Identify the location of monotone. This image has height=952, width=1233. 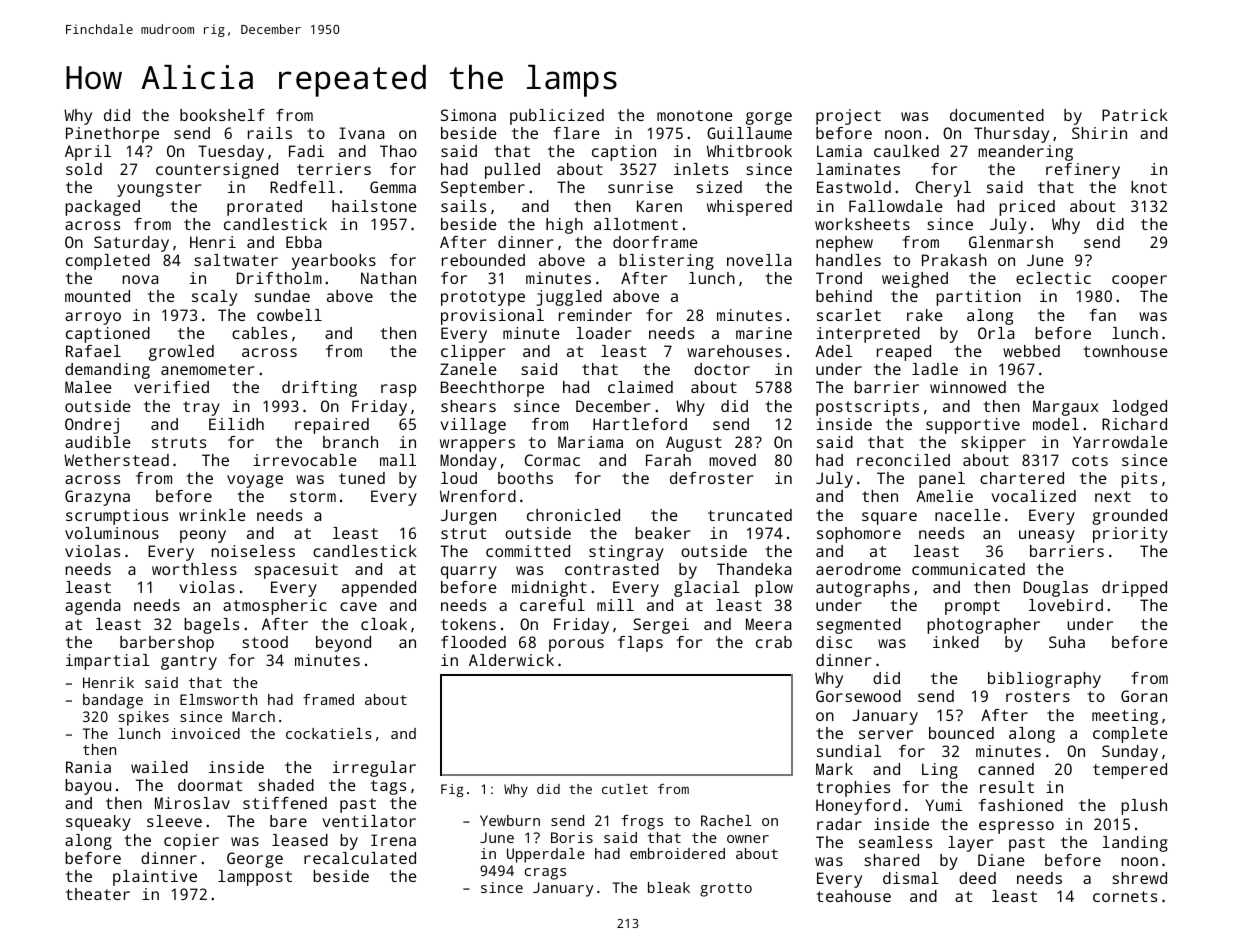
(695, 115).
